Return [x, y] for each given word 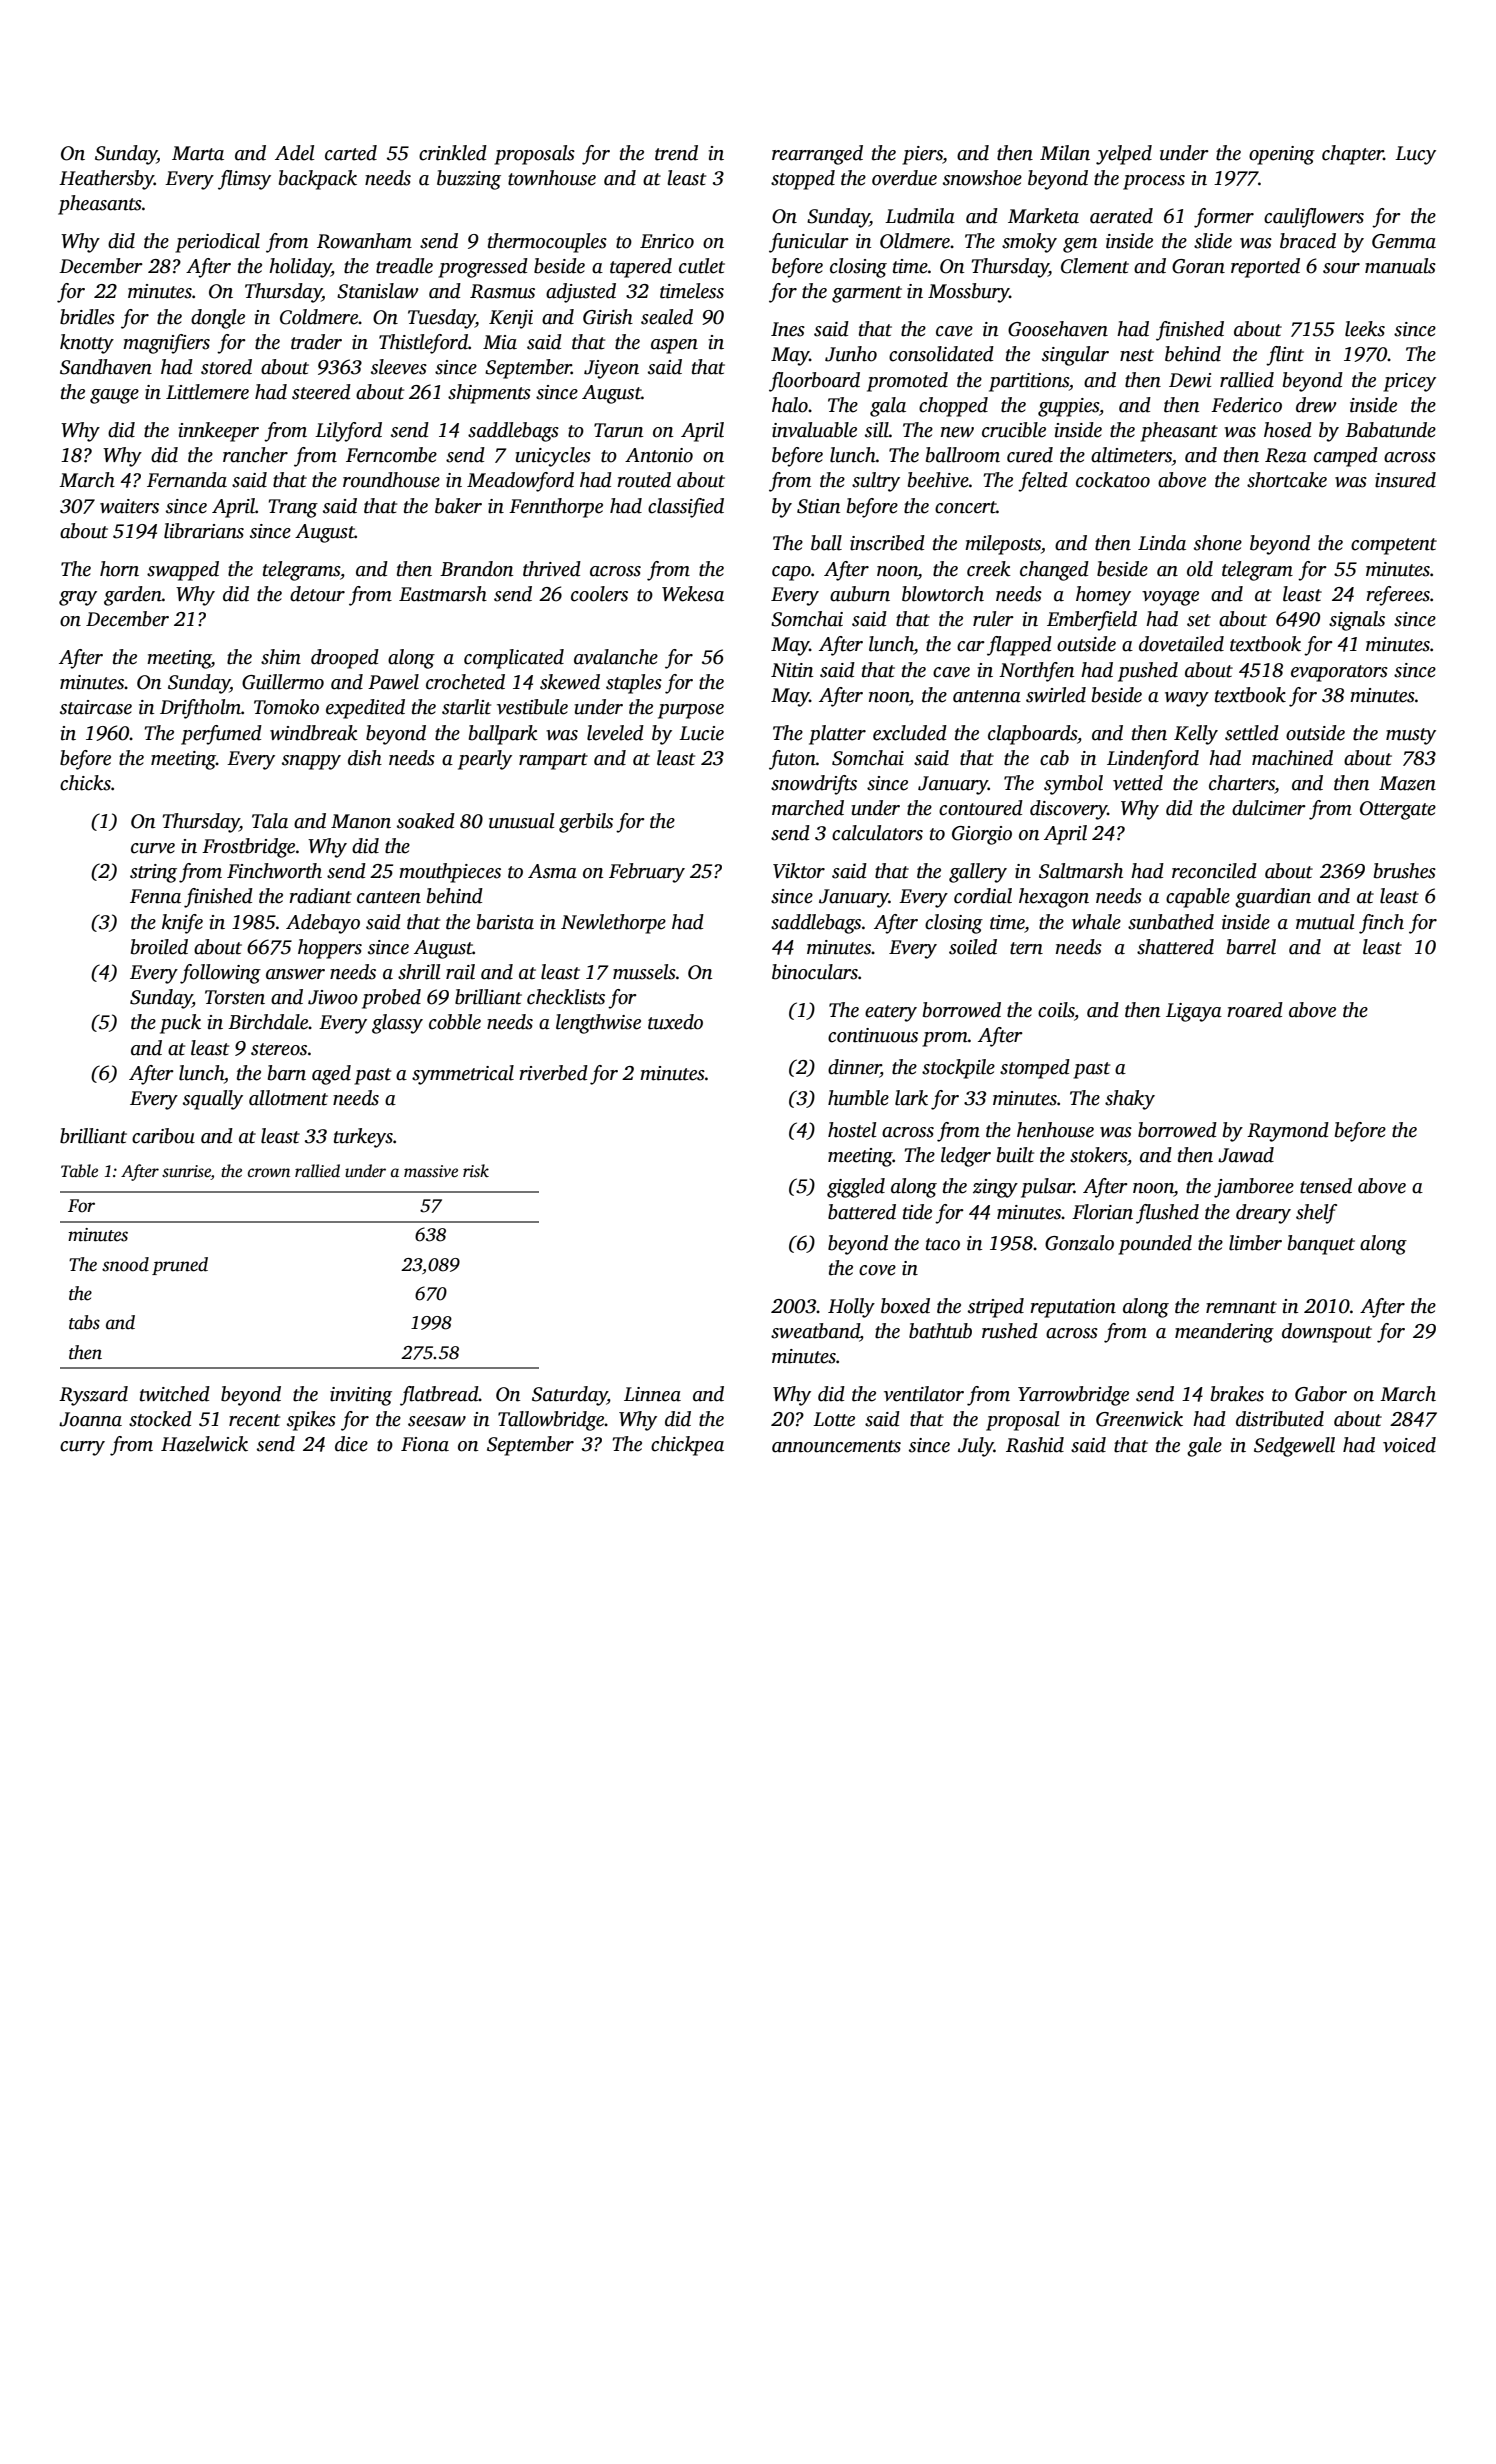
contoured [981, 808]
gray [78, 598]
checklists [566, 997]
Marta [198, 153]
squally [213, 1100]
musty [1411, 736]
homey [1103, 596]
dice [351, 1444]
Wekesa [693, 594]
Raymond [1288, 1132]
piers [922, 155]
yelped [1124, 155]
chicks [85, 783]
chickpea [687, 1446]
